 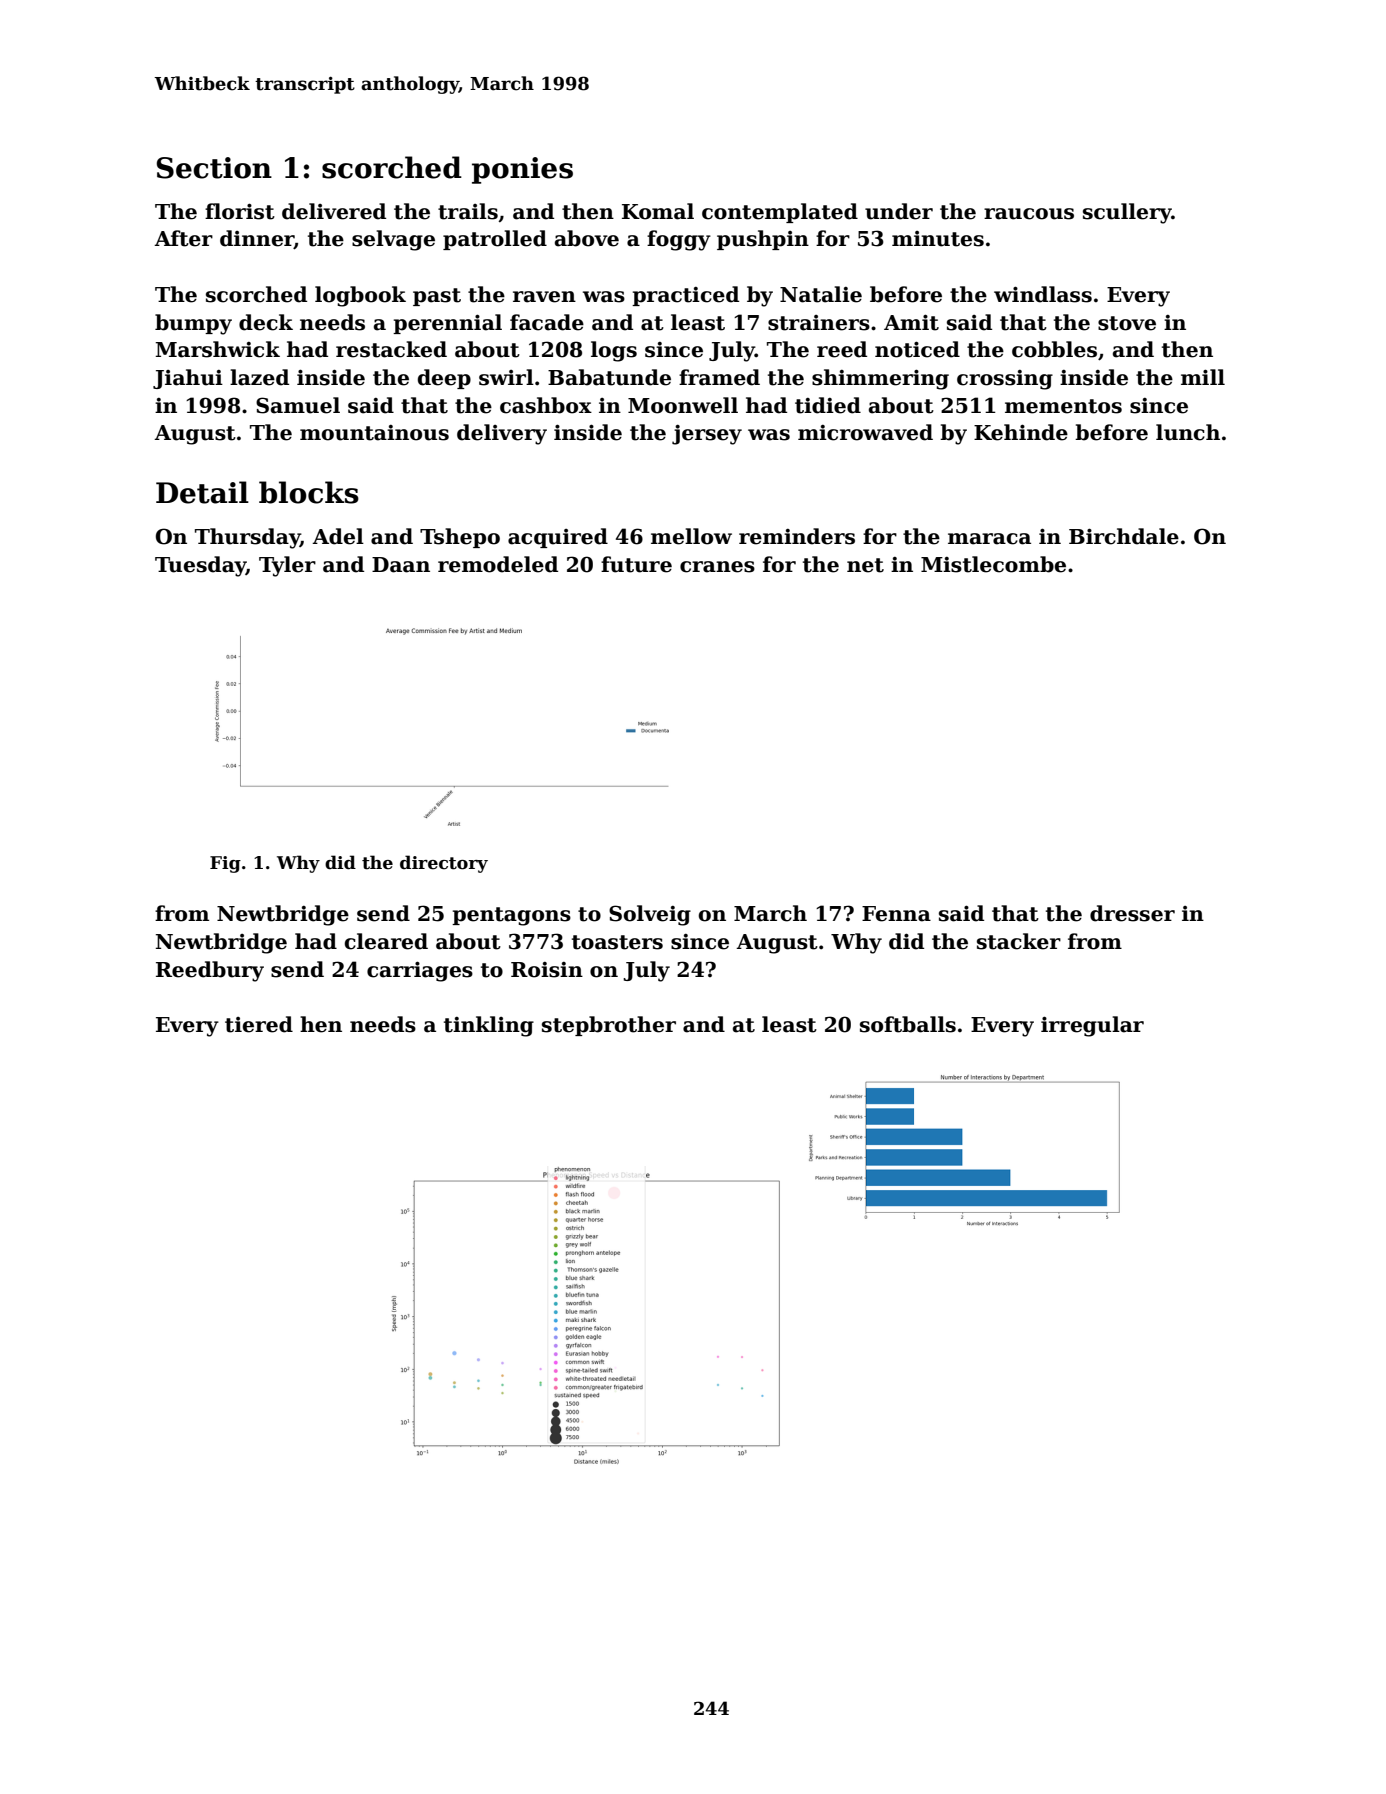 What do you see at coordinates (780, 213) in the screenshot?
I see `contemplated` at bounding box center [780, 213].
